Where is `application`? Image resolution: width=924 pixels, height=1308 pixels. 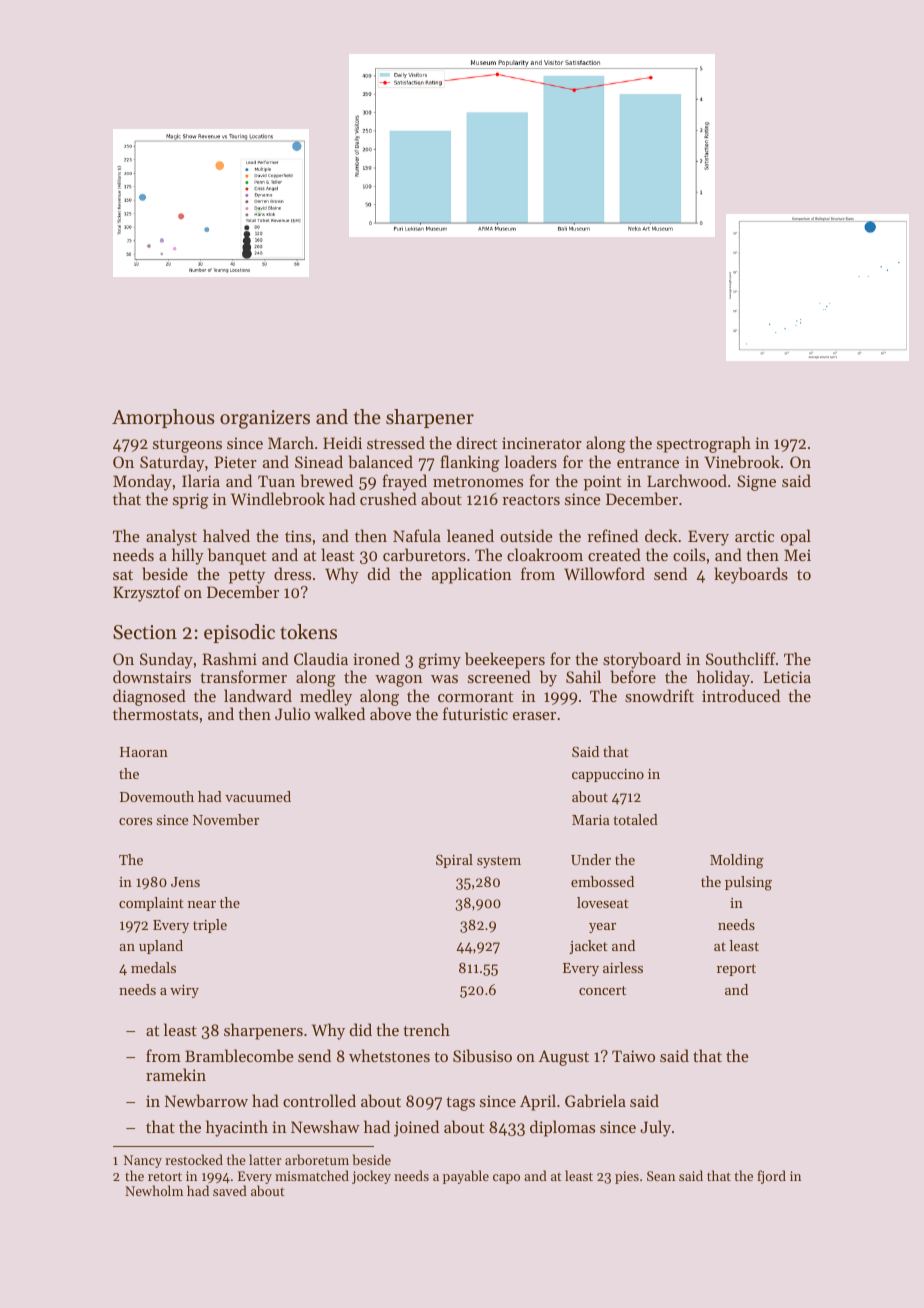
application is located at coordinates (472, 575).
